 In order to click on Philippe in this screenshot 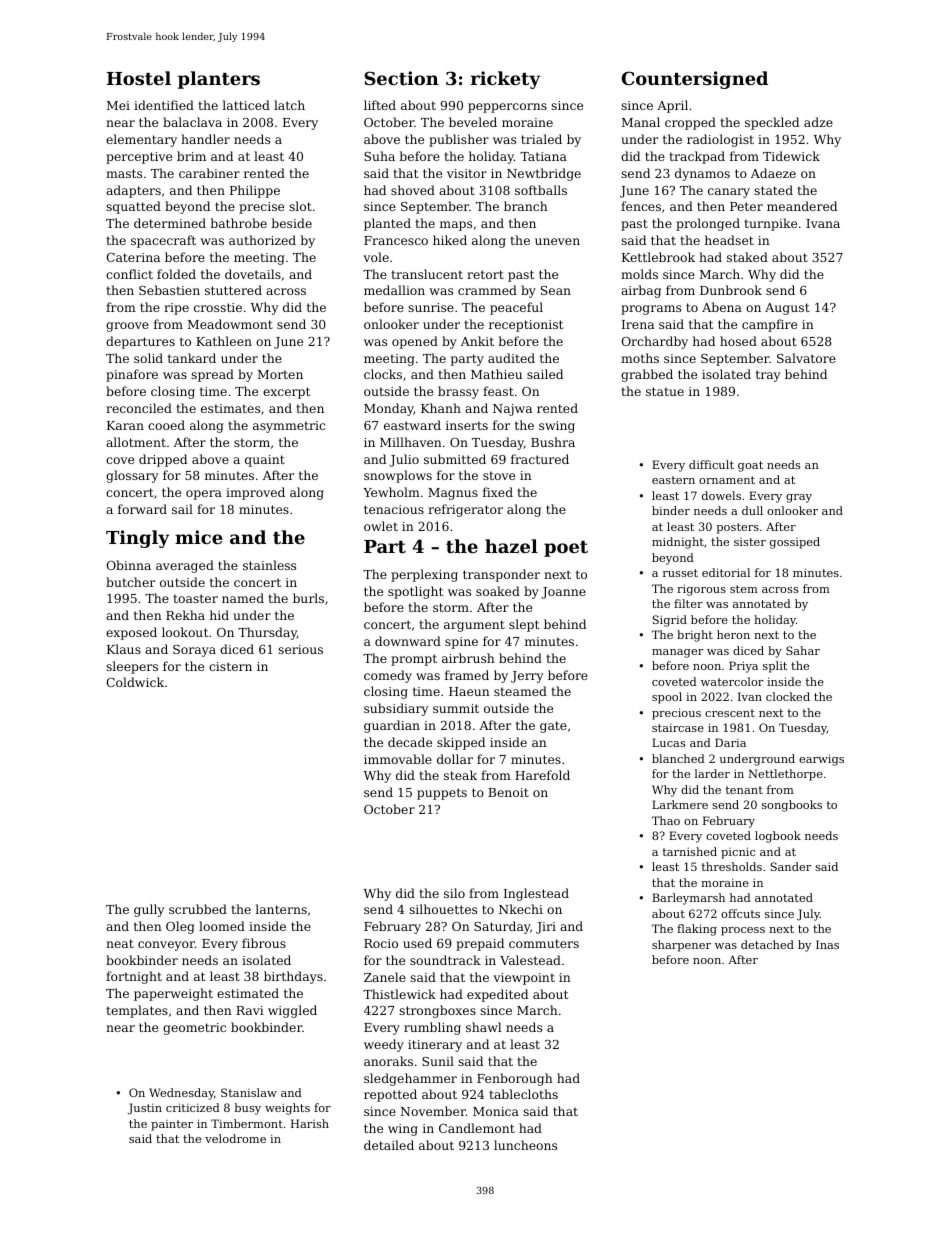, I will do `click(255, 191)`.
